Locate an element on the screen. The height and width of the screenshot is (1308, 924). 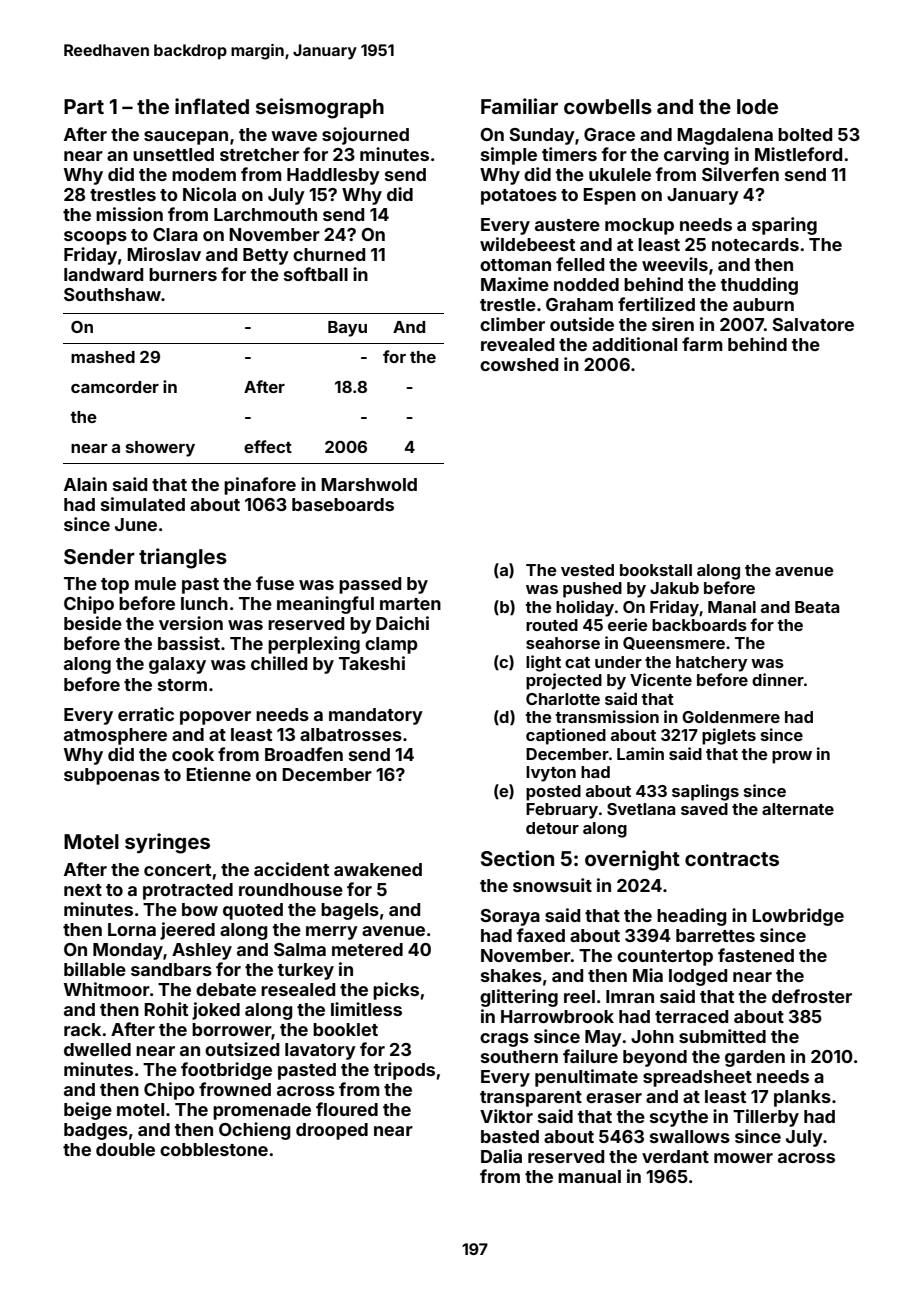
Part is located at coordinates (84, 106).
